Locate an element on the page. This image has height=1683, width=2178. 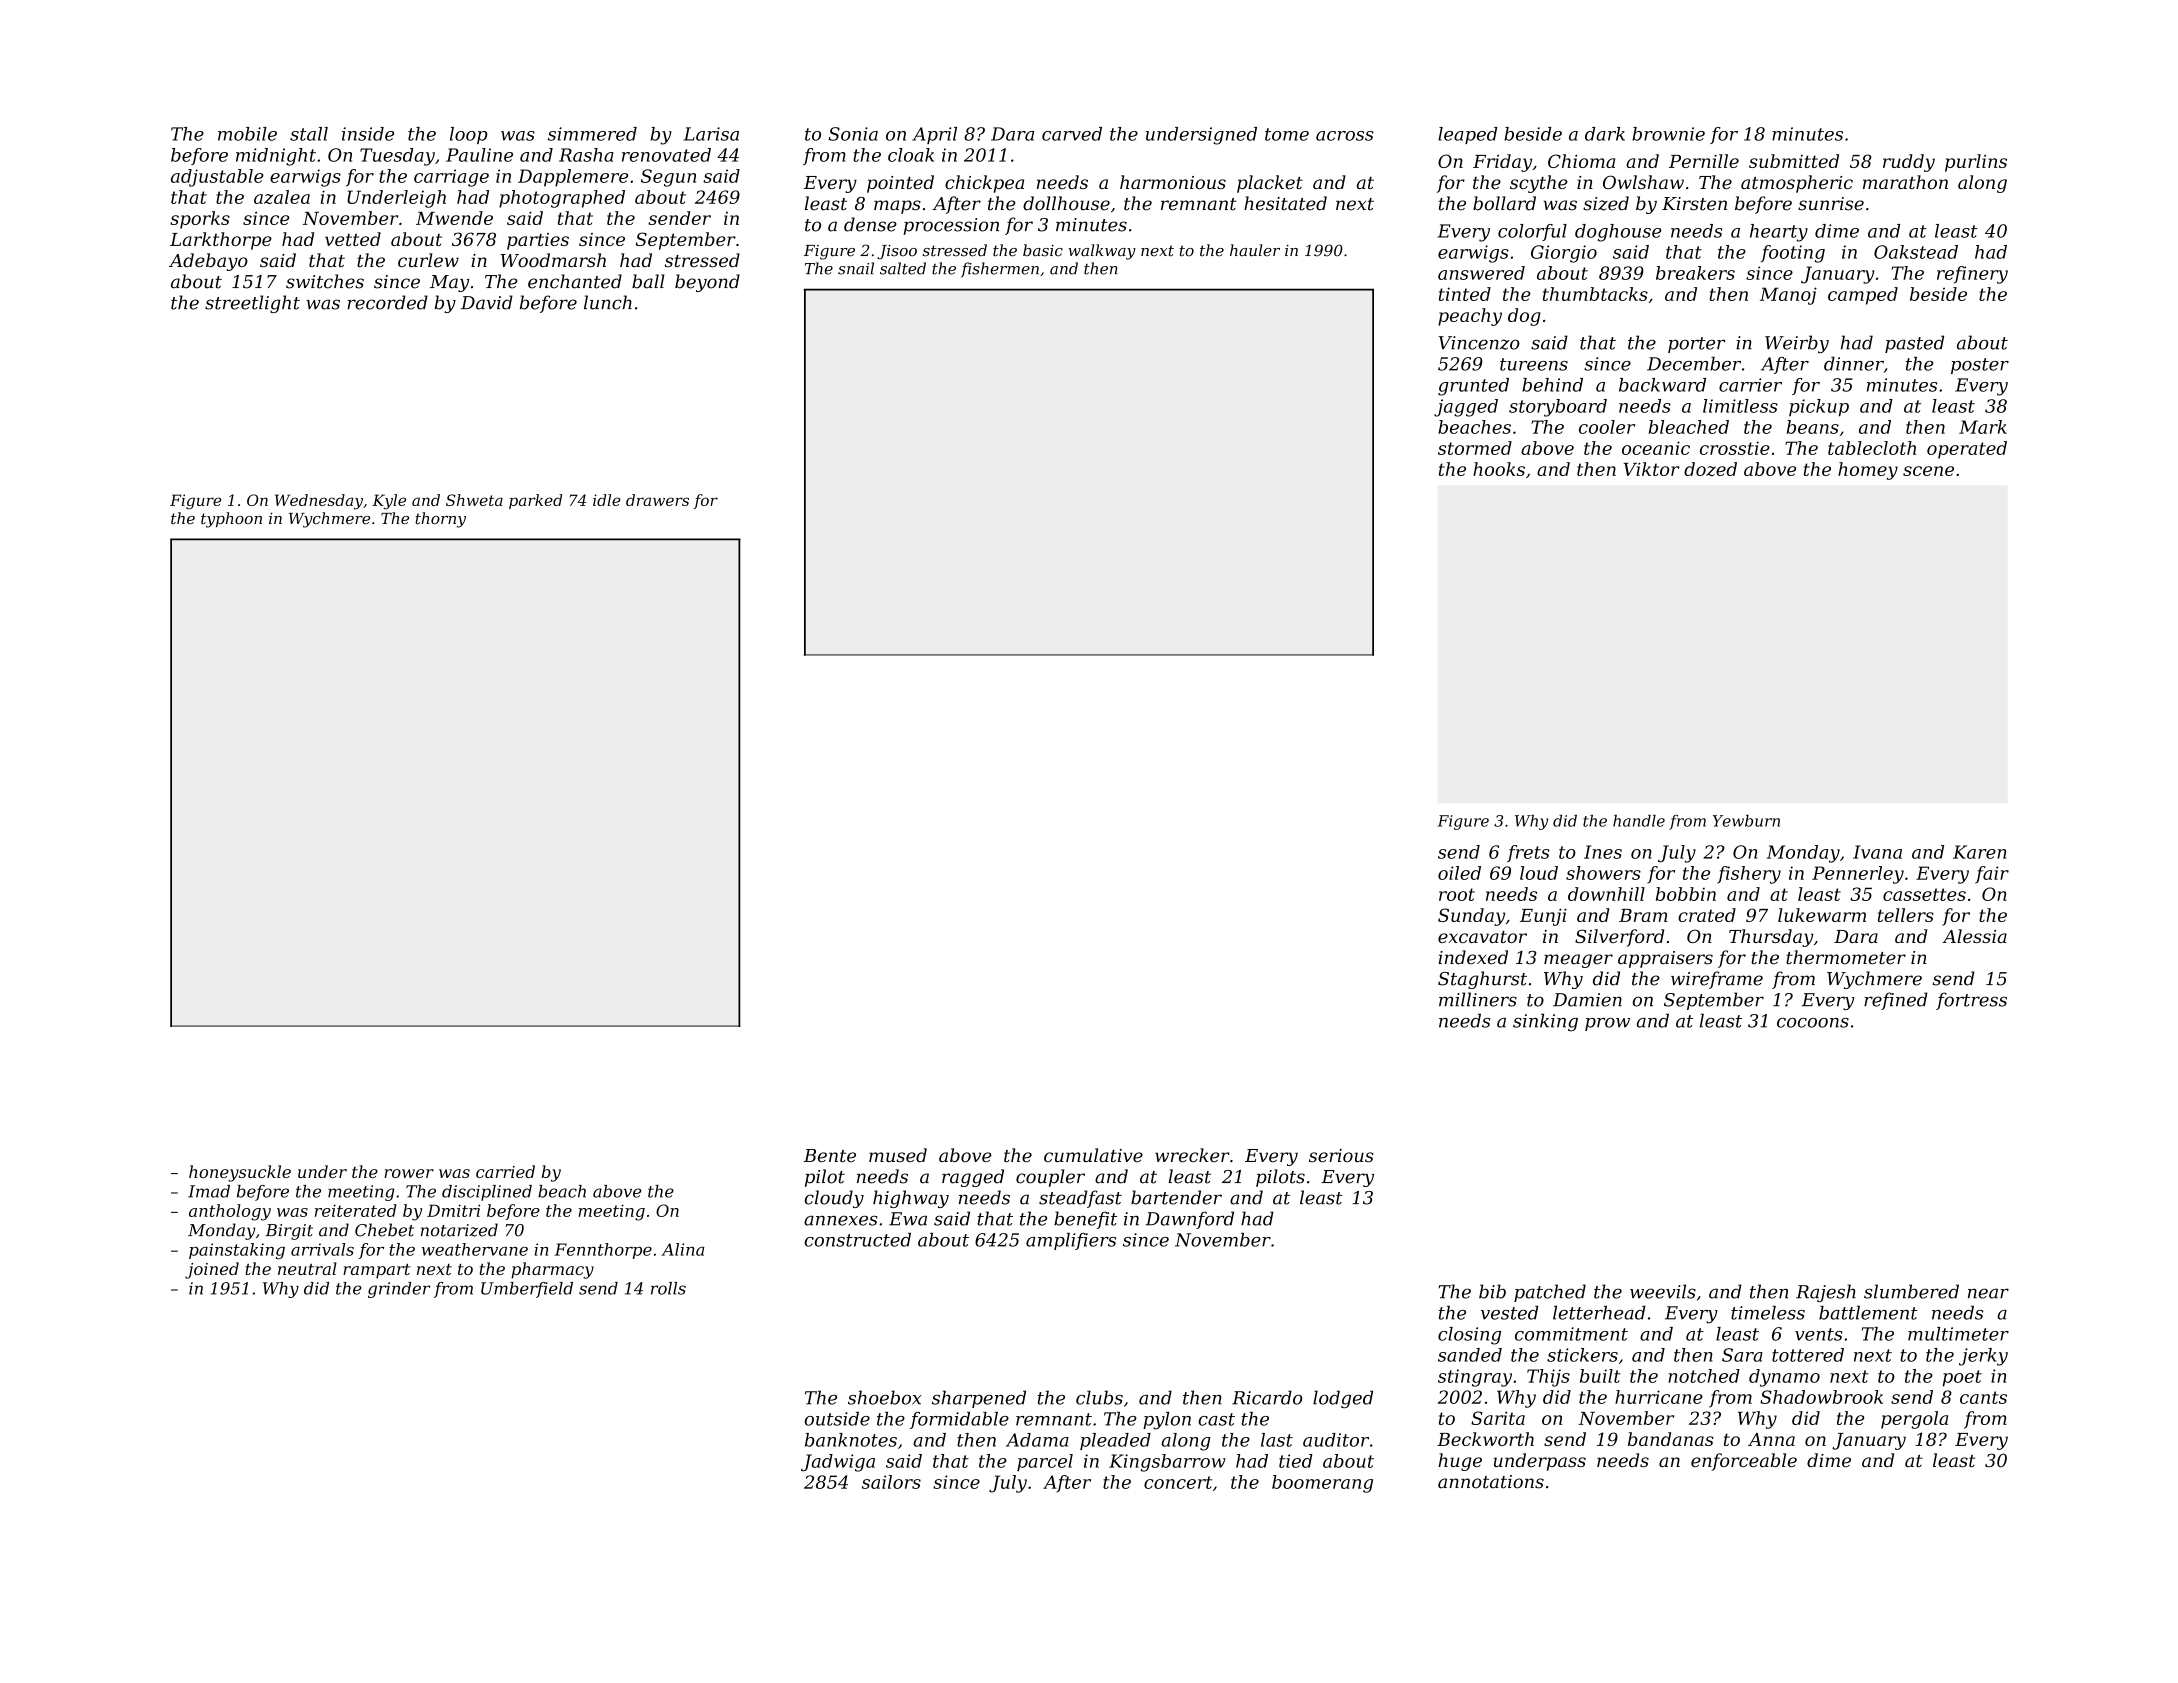
clubs is located at coordinates (1099, 1397).
